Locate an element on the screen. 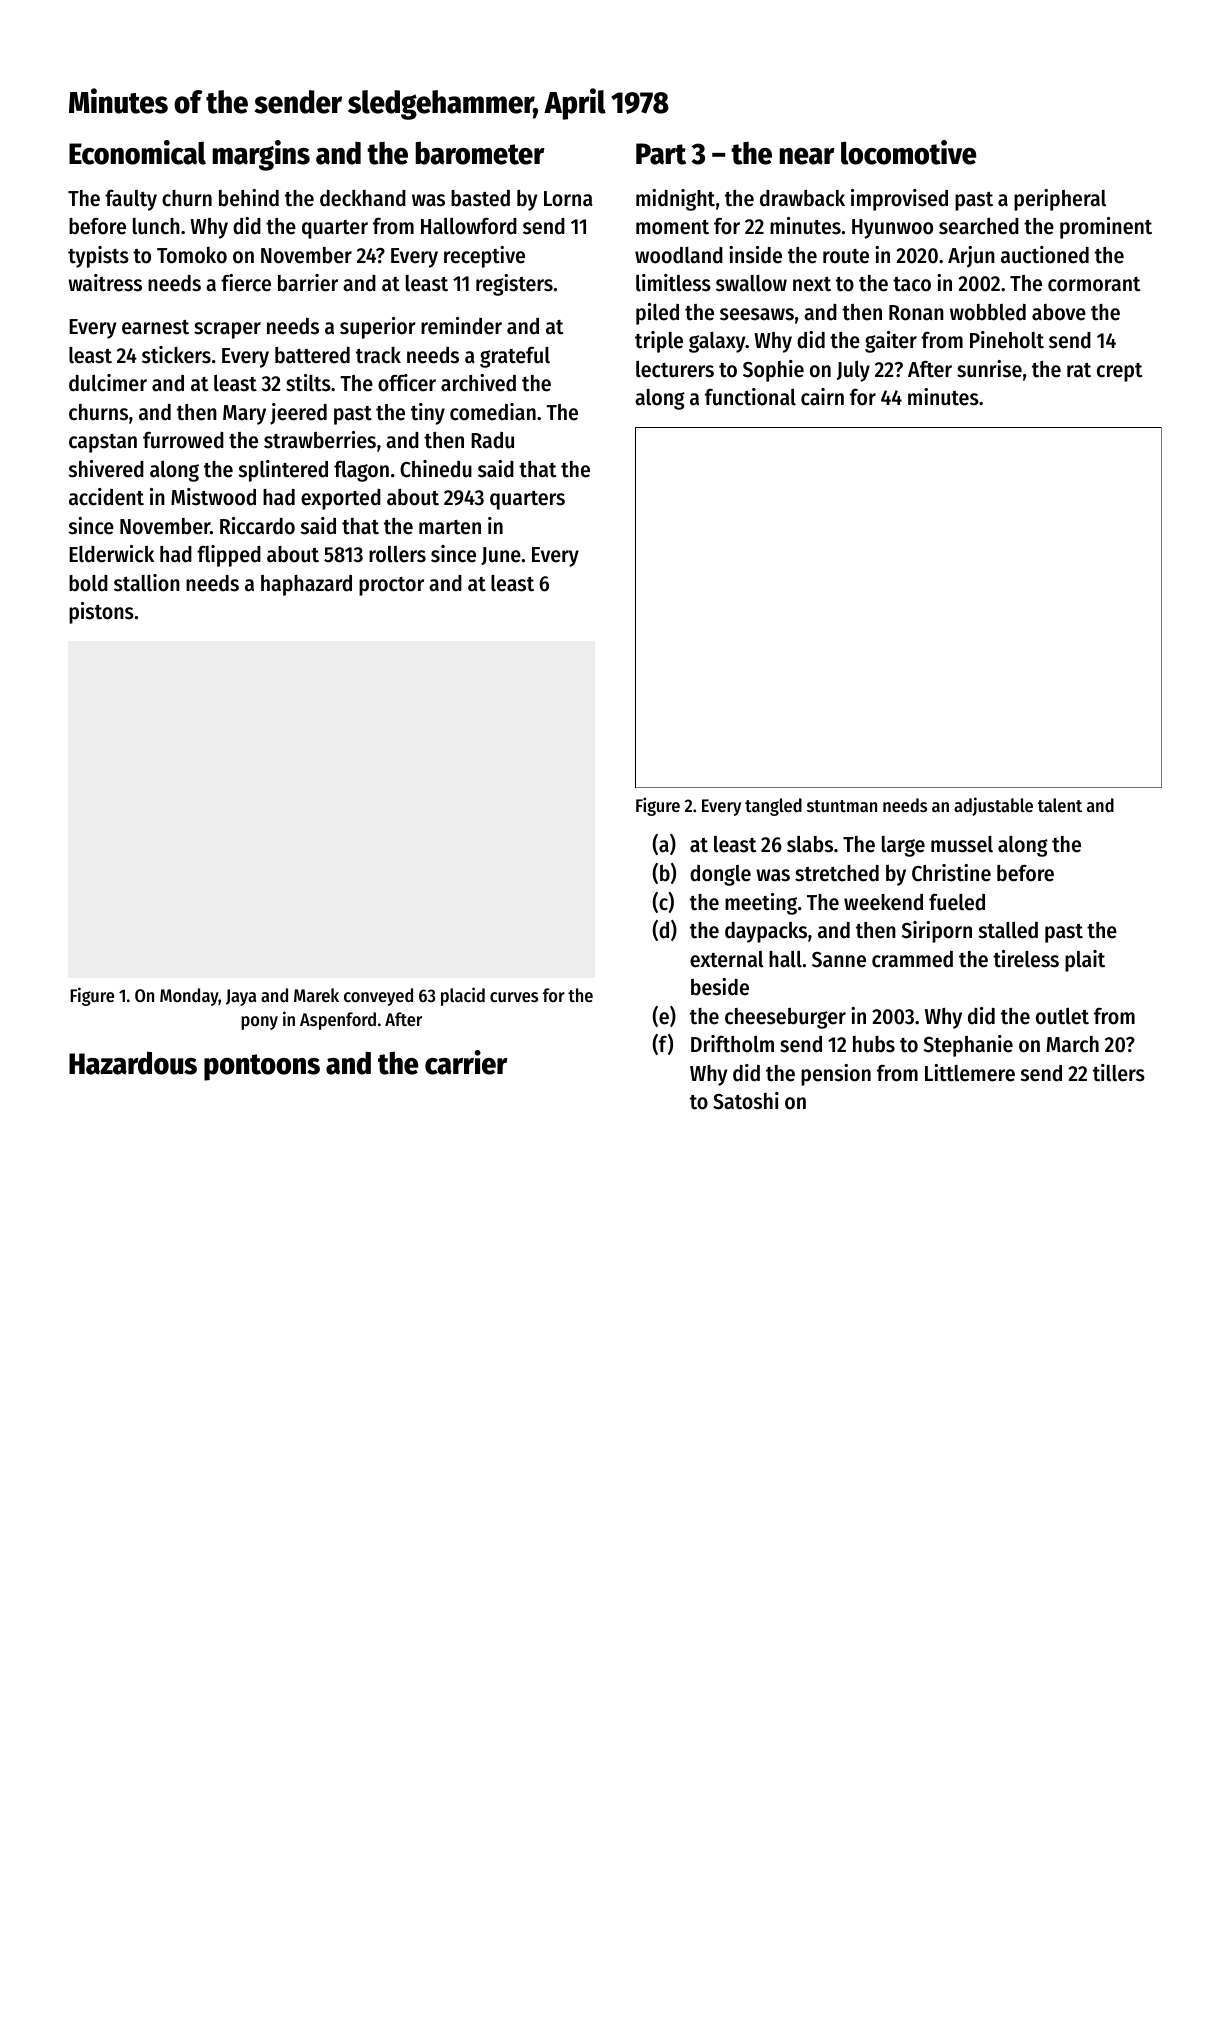  Part is located at coordinates (661, 154).
